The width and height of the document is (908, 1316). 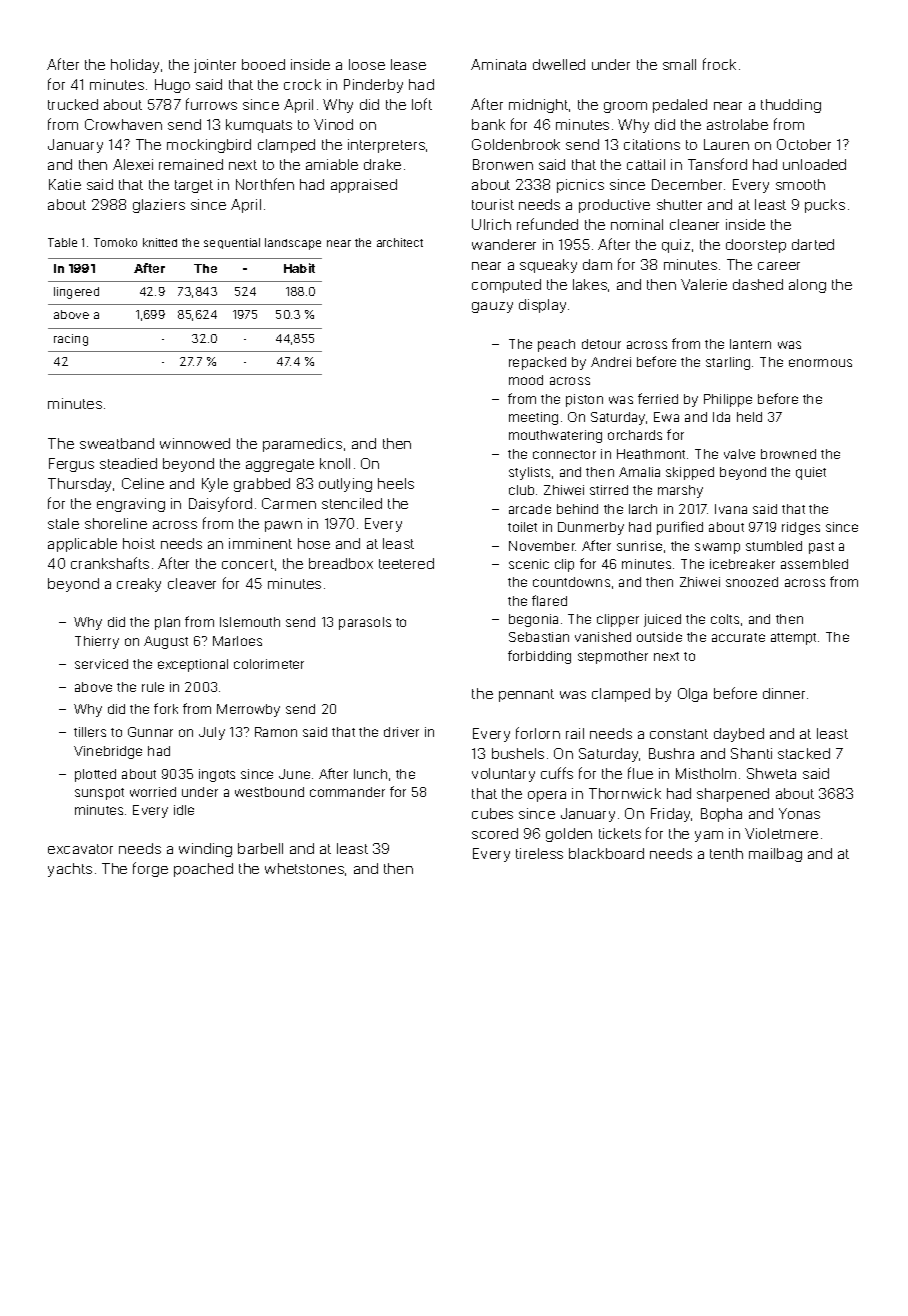 What do you see at coordinates (719, 64) in the document?
I see `frock` at bounding box center [719, 64].
